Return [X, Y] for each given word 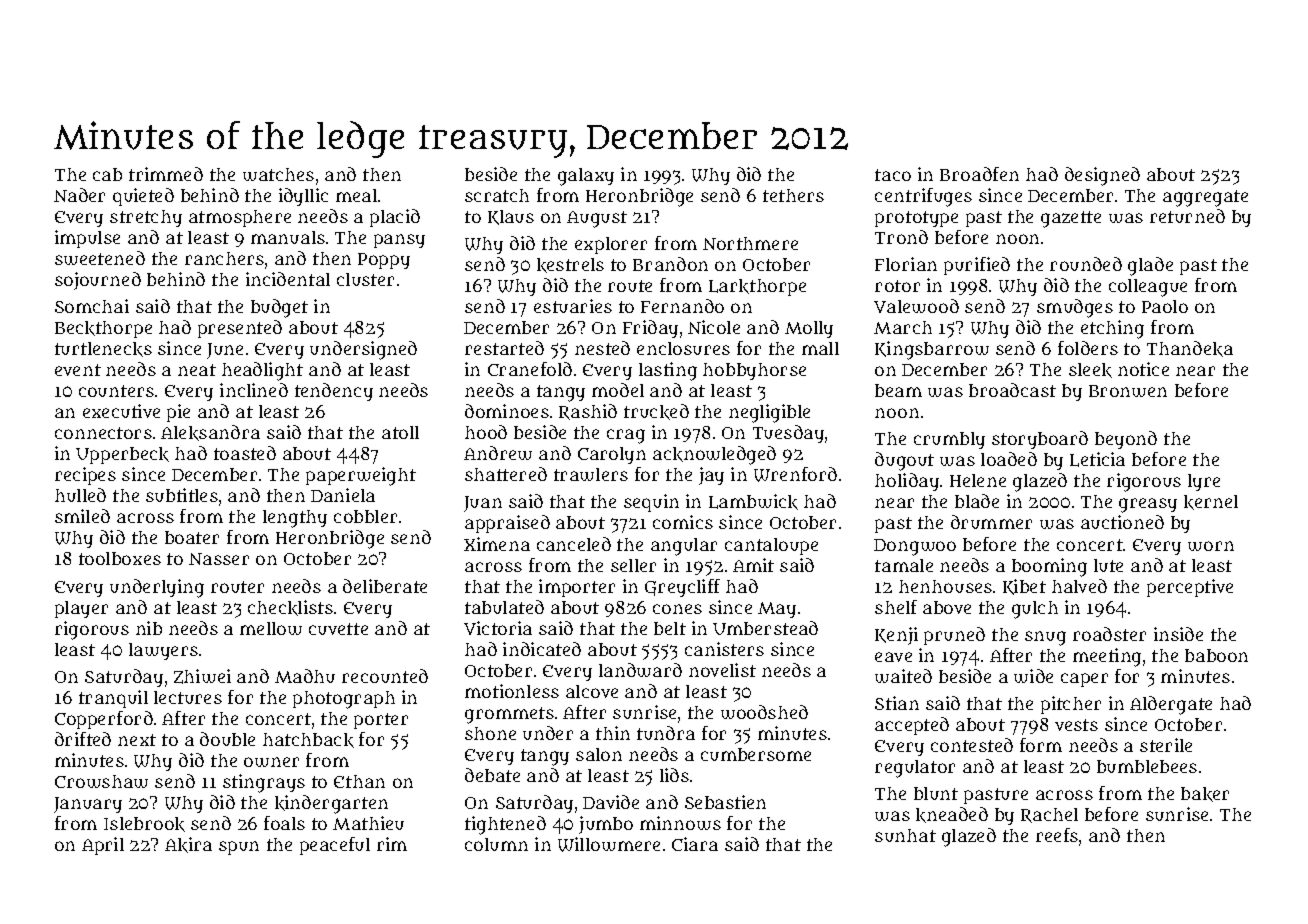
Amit [753, 565]
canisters [724, 649]
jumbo [606, 825]
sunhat [905, 835]
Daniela [343, 495]
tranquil [113, 699]
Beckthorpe [103, 329]
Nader [79, 195]
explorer [611, 245]
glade [1150, 266]
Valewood [916, 306]
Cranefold [530, 369]
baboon [1216, 655]
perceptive [1190, 588]
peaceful [335, 846]
